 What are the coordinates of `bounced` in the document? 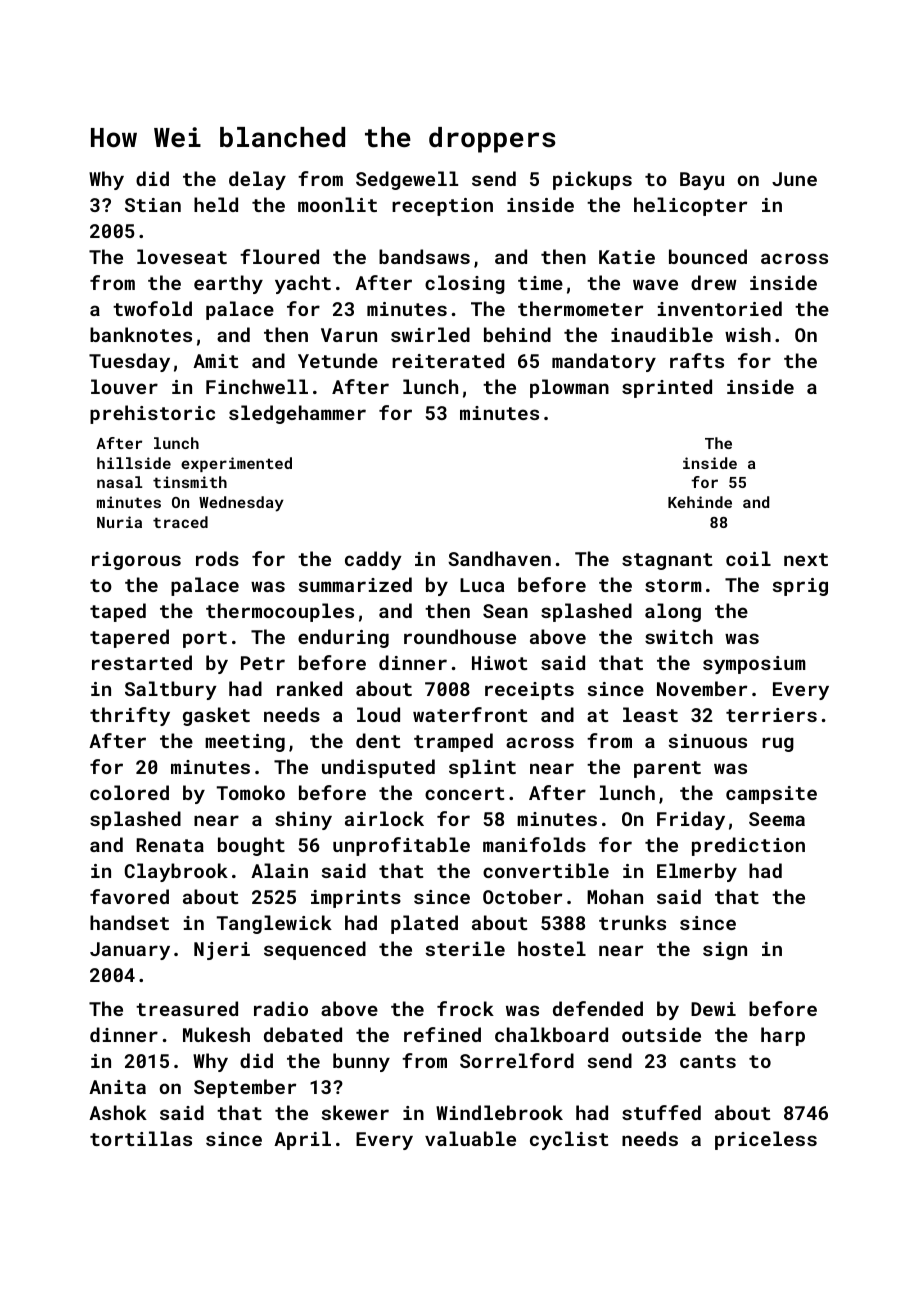 It's located at (708, 256).
